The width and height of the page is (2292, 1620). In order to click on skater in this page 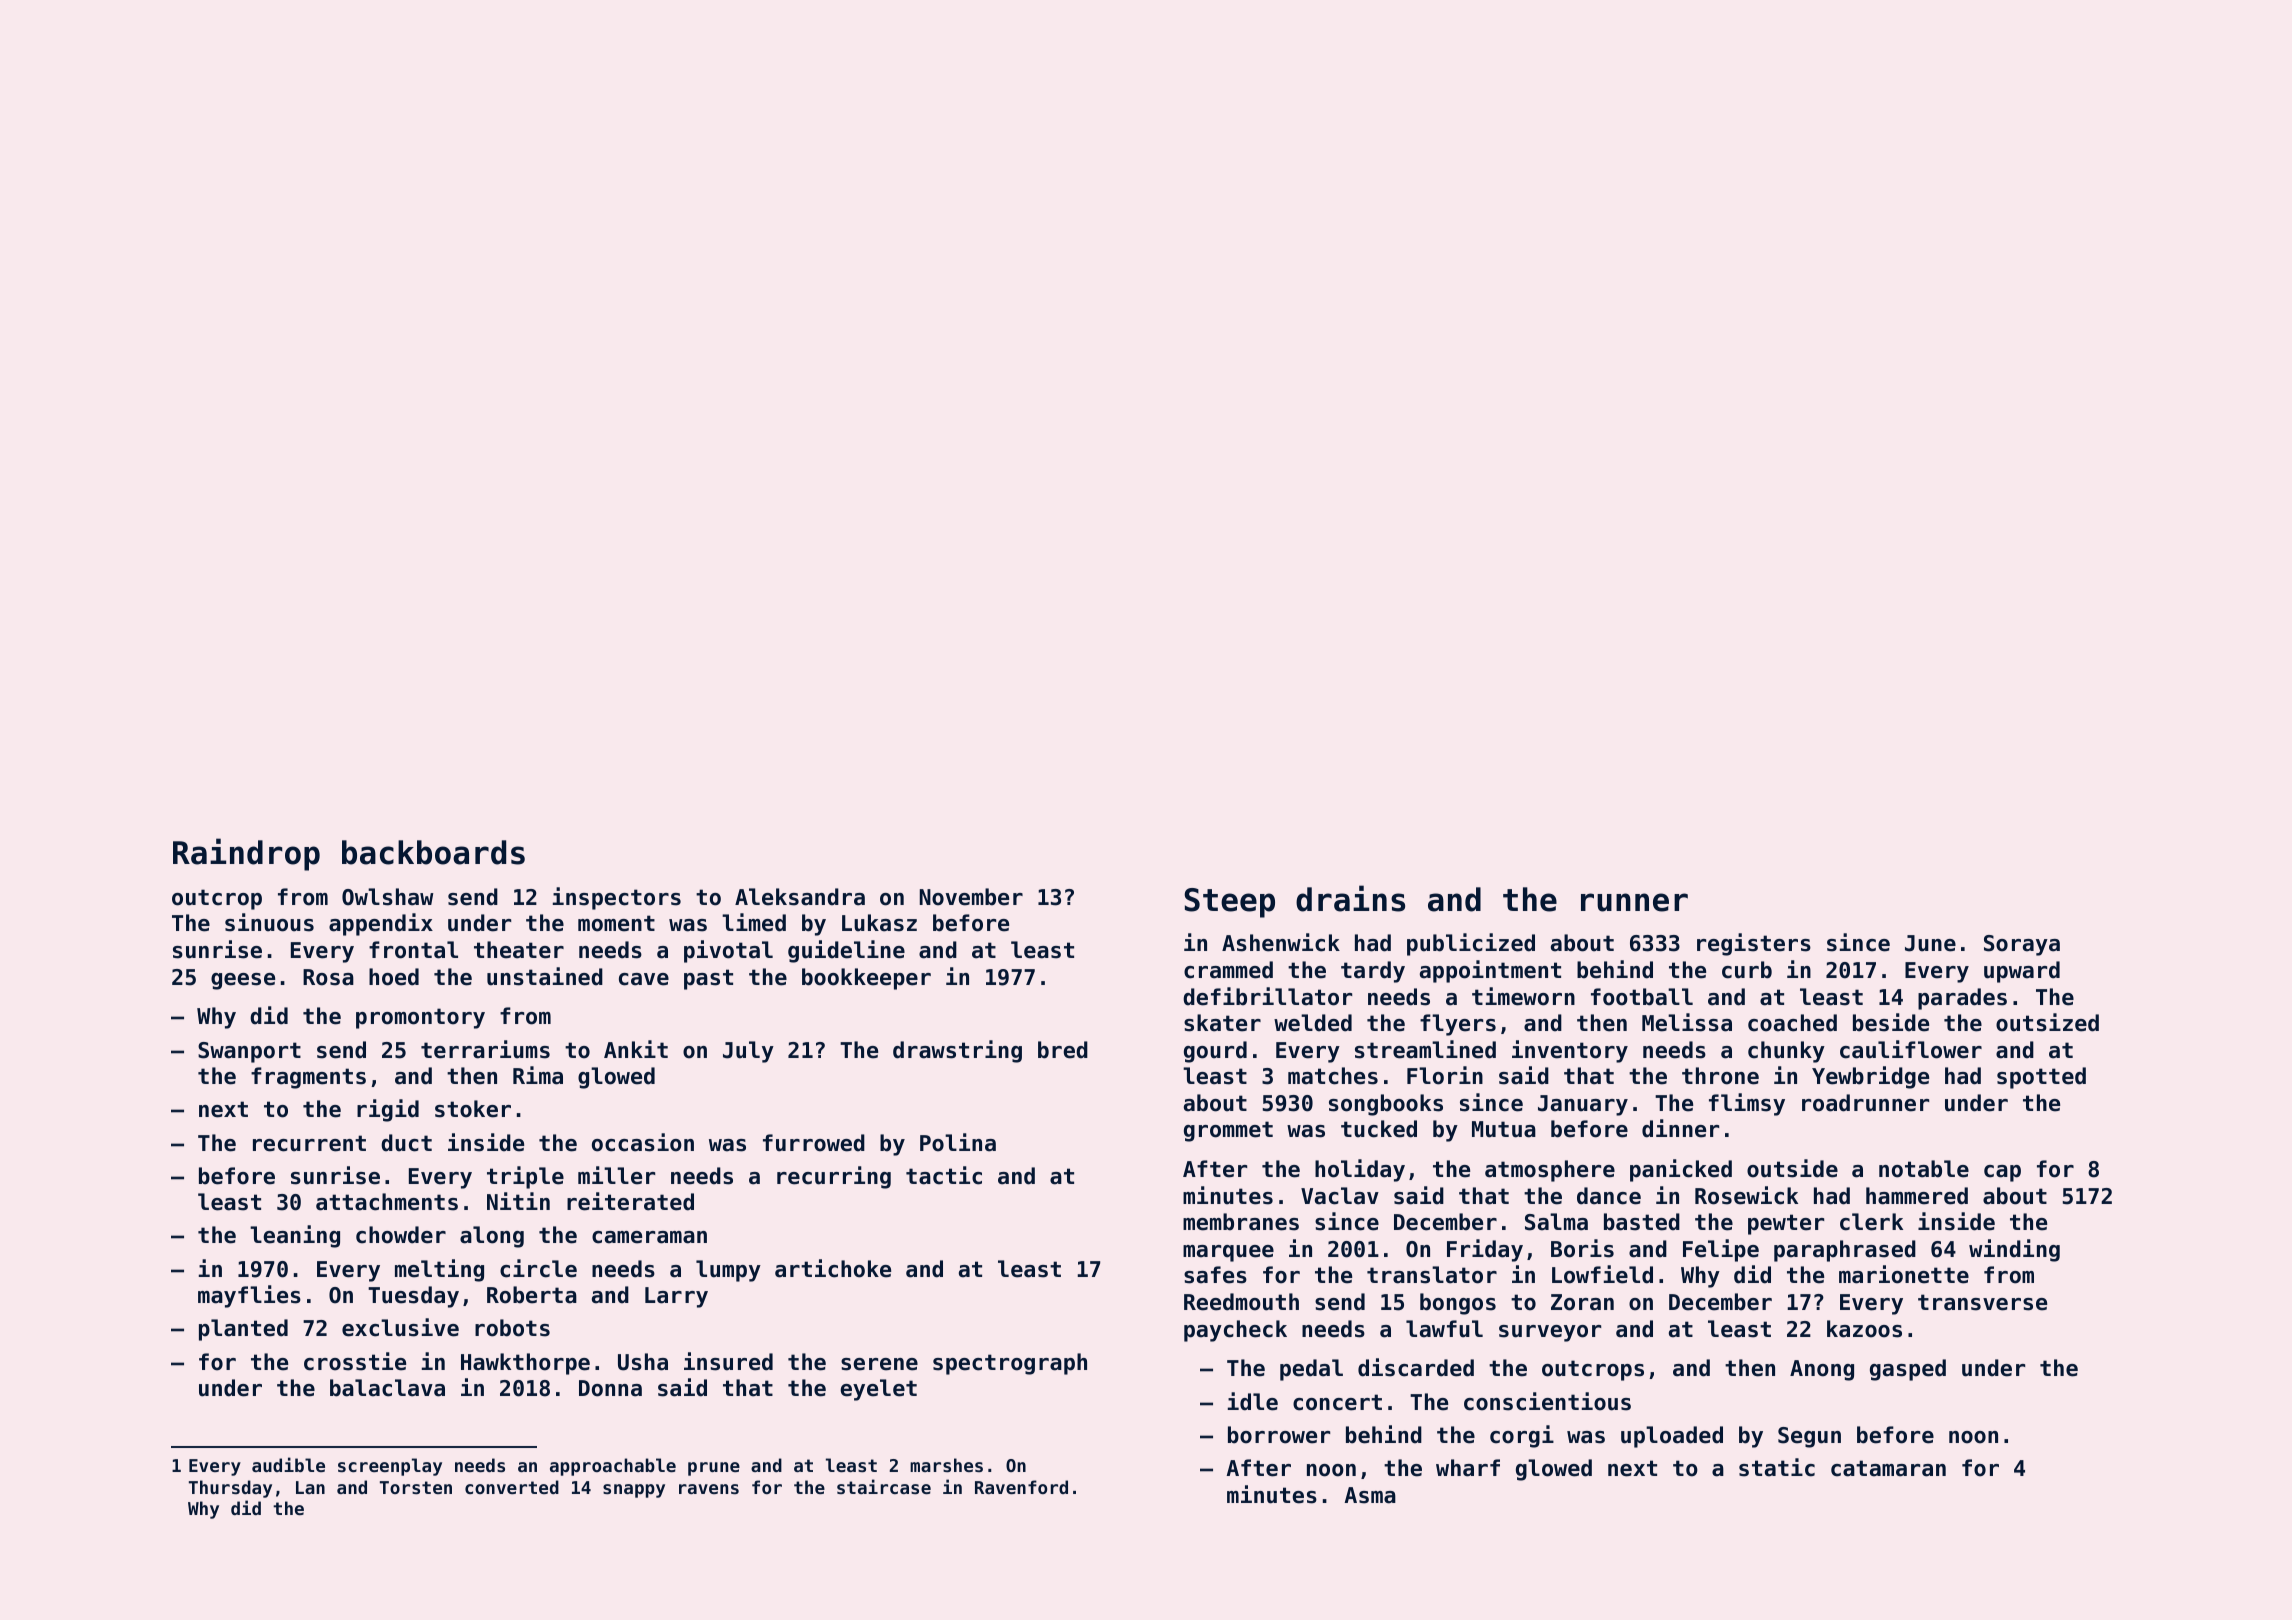, I will do `click(1222, 1023)`.
